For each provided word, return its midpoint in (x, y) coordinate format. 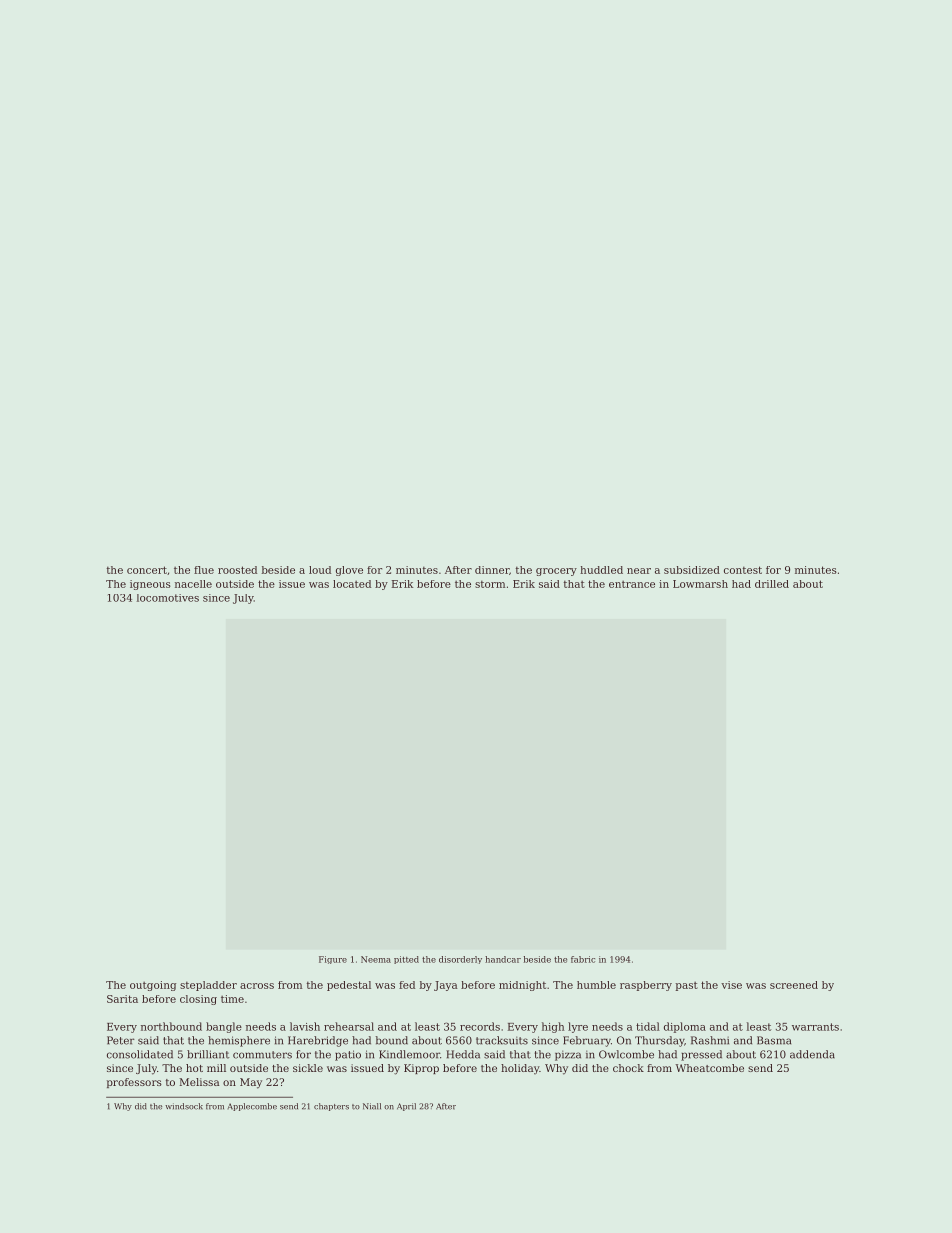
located (352, 584)
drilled (772, 584)
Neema (376, 959)
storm (490, 584)
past (687, 986)
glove (349, 571)
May (251, 1083)
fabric (583, 959)
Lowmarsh (700, 584)
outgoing (153, 986)
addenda (812, 1054)
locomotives (168, 598)
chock (628, 1068)
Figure (333, 960)
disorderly (460, 960)
